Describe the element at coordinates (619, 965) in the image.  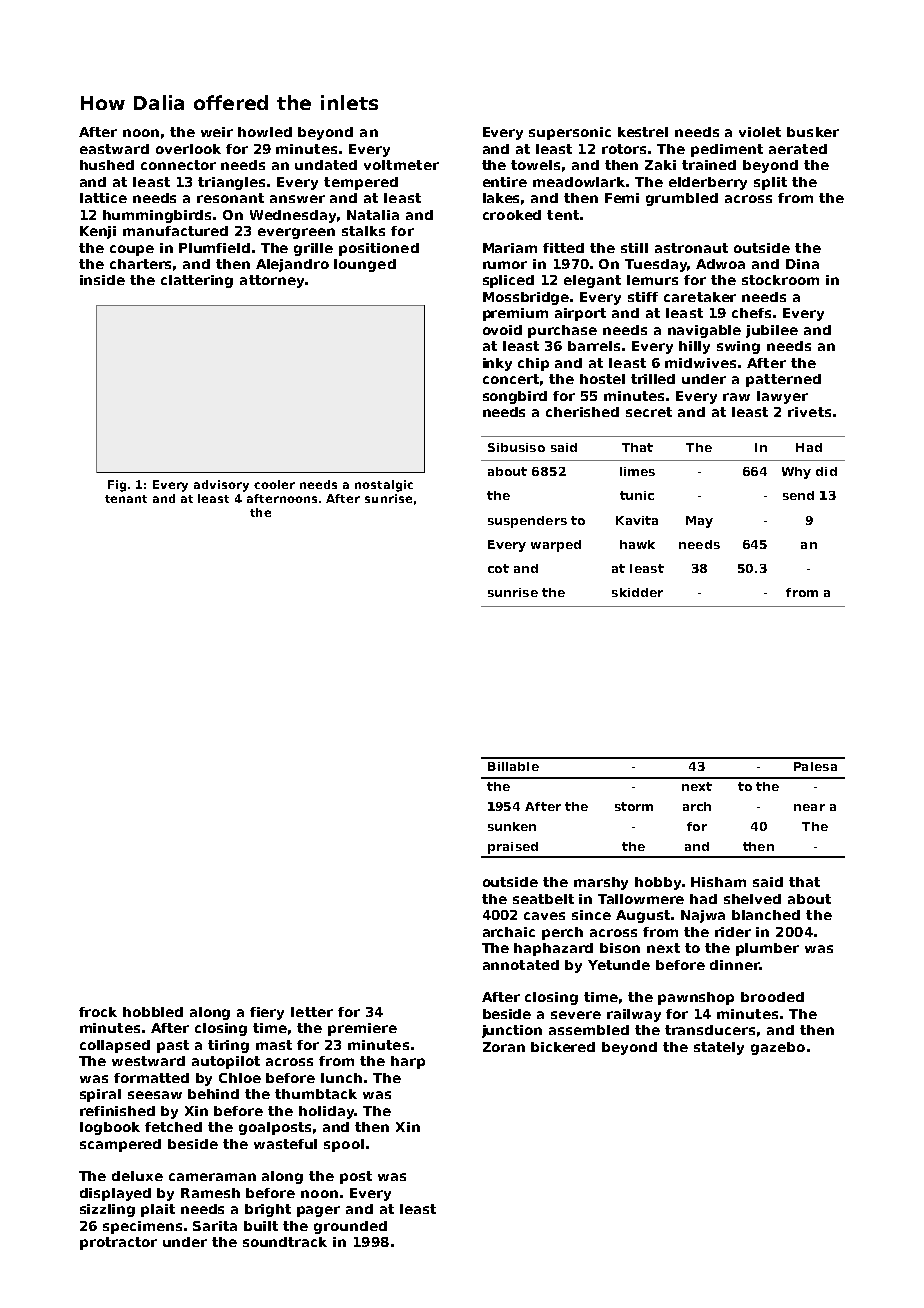
I see `Yetunde` at that location.
